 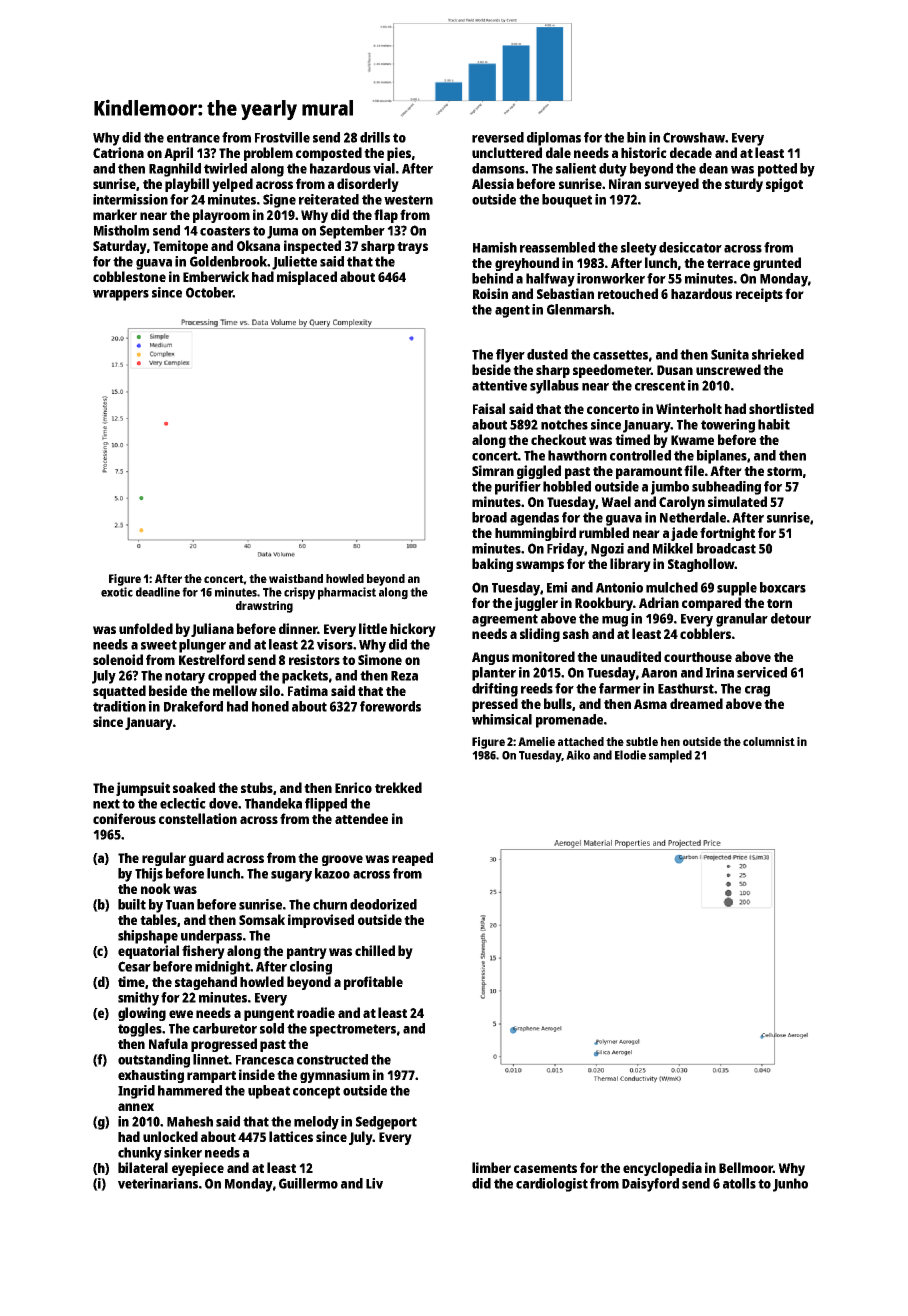 What do you see at coordinates (158, 1183) in the screenshot?
I see `veterinarians` at bounding box center [158, 1183].
